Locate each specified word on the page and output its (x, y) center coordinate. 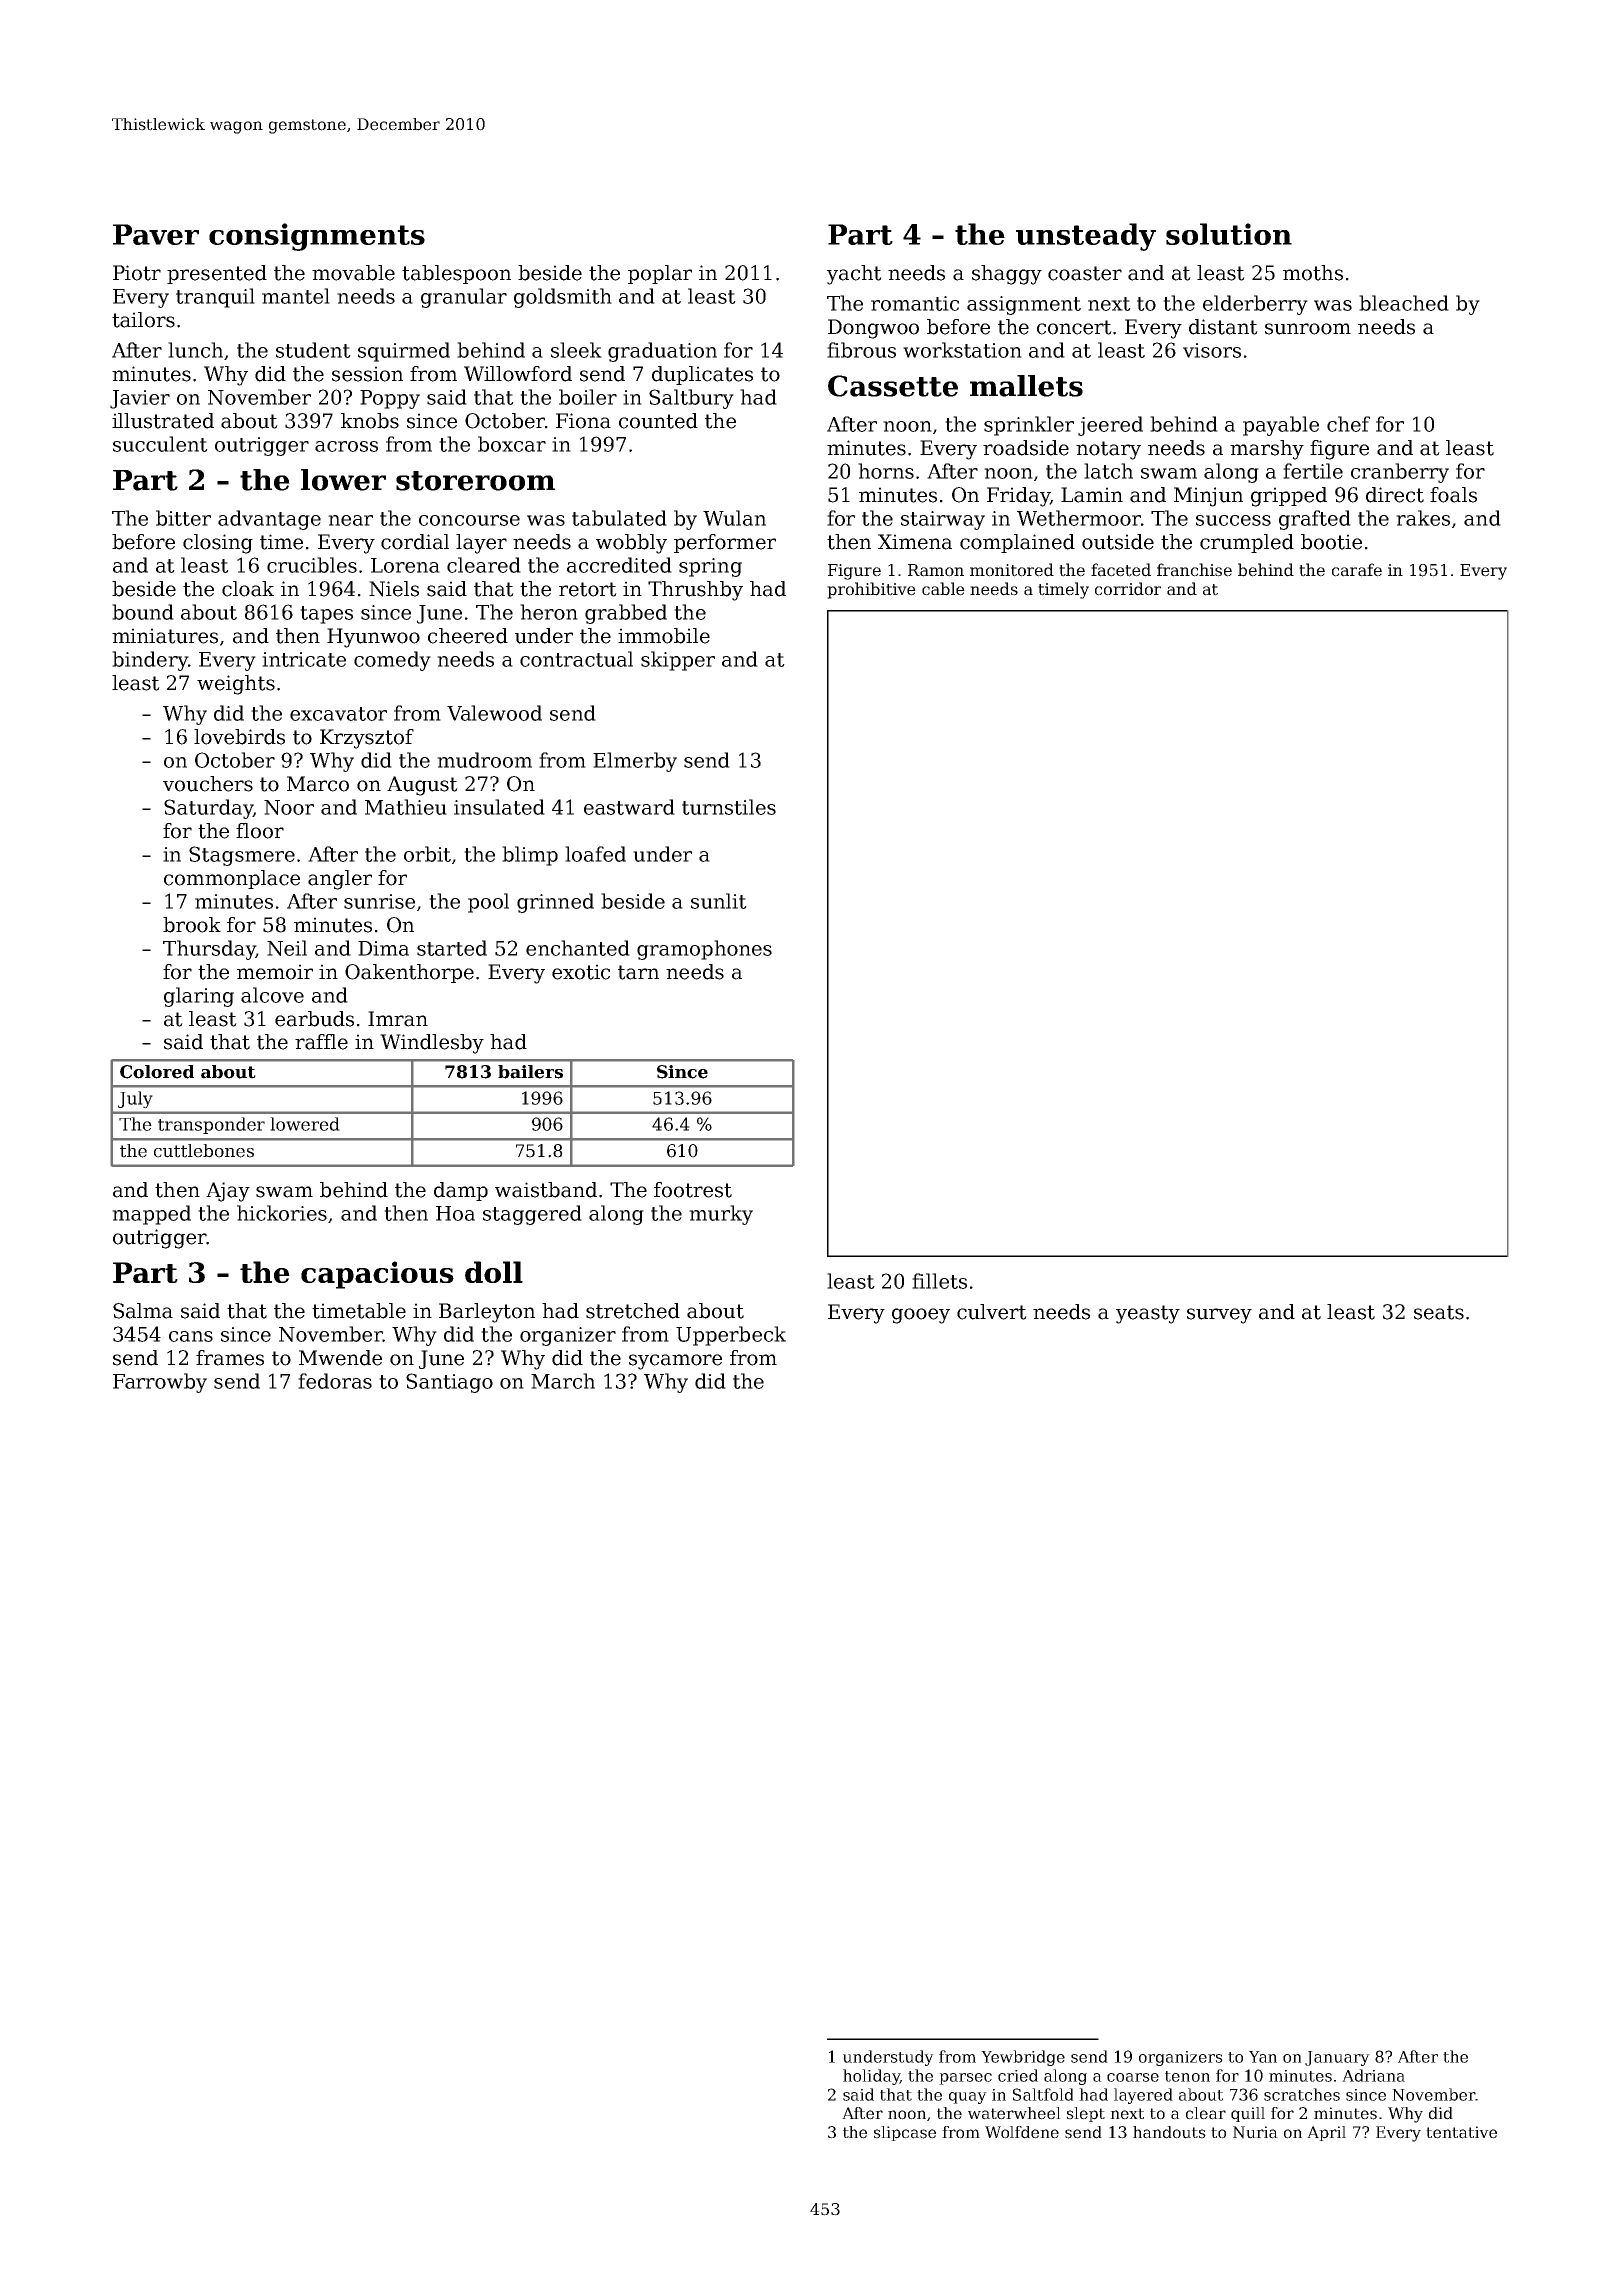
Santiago (449, 1383)
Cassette (893, 386)
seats (1439, 1312)
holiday (871, 2077)
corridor (1128, 589)
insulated (499, 807)
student (313, 350)
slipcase (905, 2133)
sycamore (675, 1362)
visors (1212, 350)
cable (943, 589)
